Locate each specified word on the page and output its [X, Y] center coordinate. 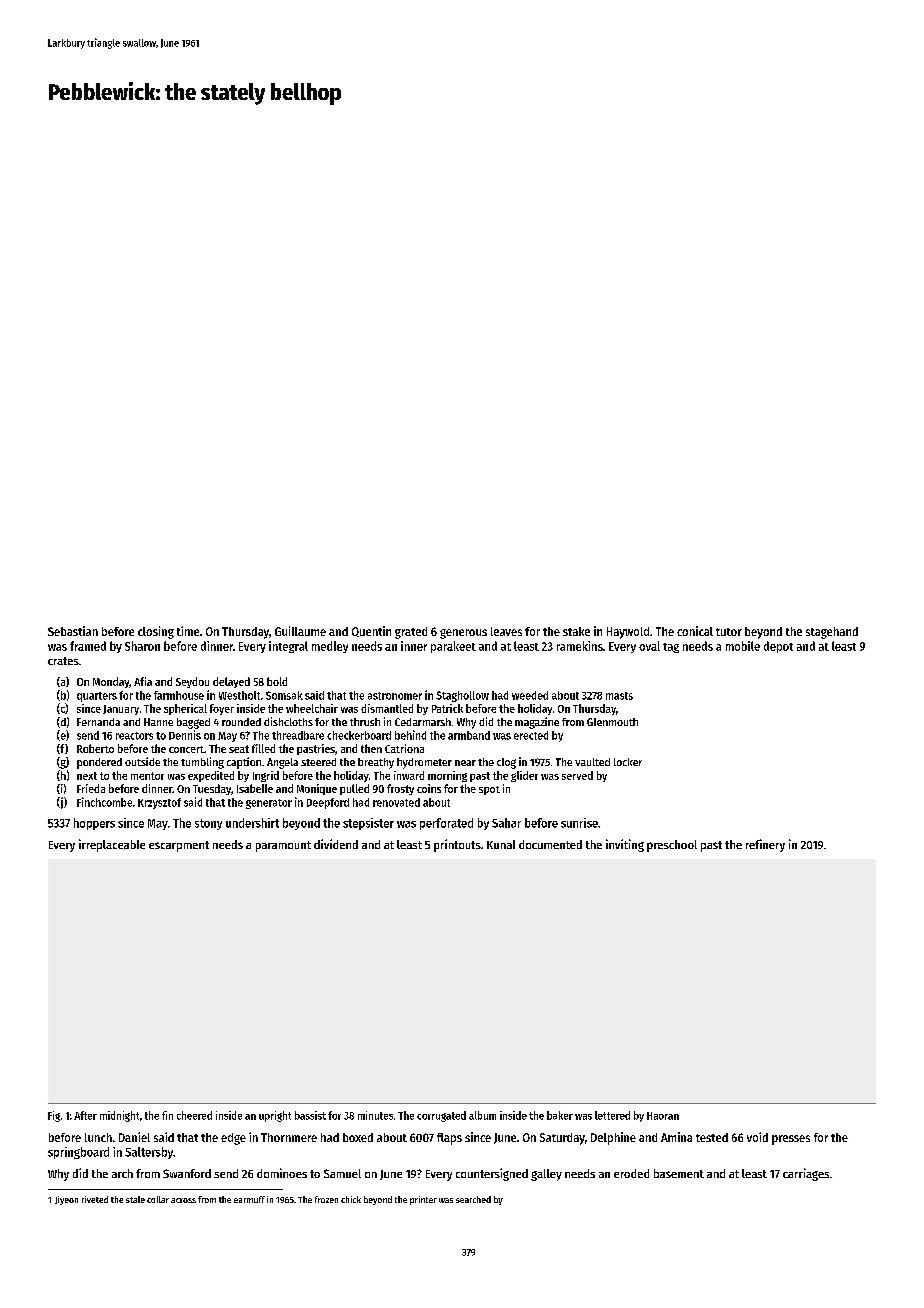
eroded [631, 1173]
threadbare [298, 735]
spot [489, 790]
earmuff [249, 1199]
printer [423, 1200]
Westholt [239, 695]
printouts [457, 845]
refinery [765, 845]
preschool [672, 846]
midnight [119, 1116]
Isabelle [255, 788]
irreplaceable [112, 845]
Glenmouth [612, 722]
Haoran [663, 1116]
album [482, 1115]
